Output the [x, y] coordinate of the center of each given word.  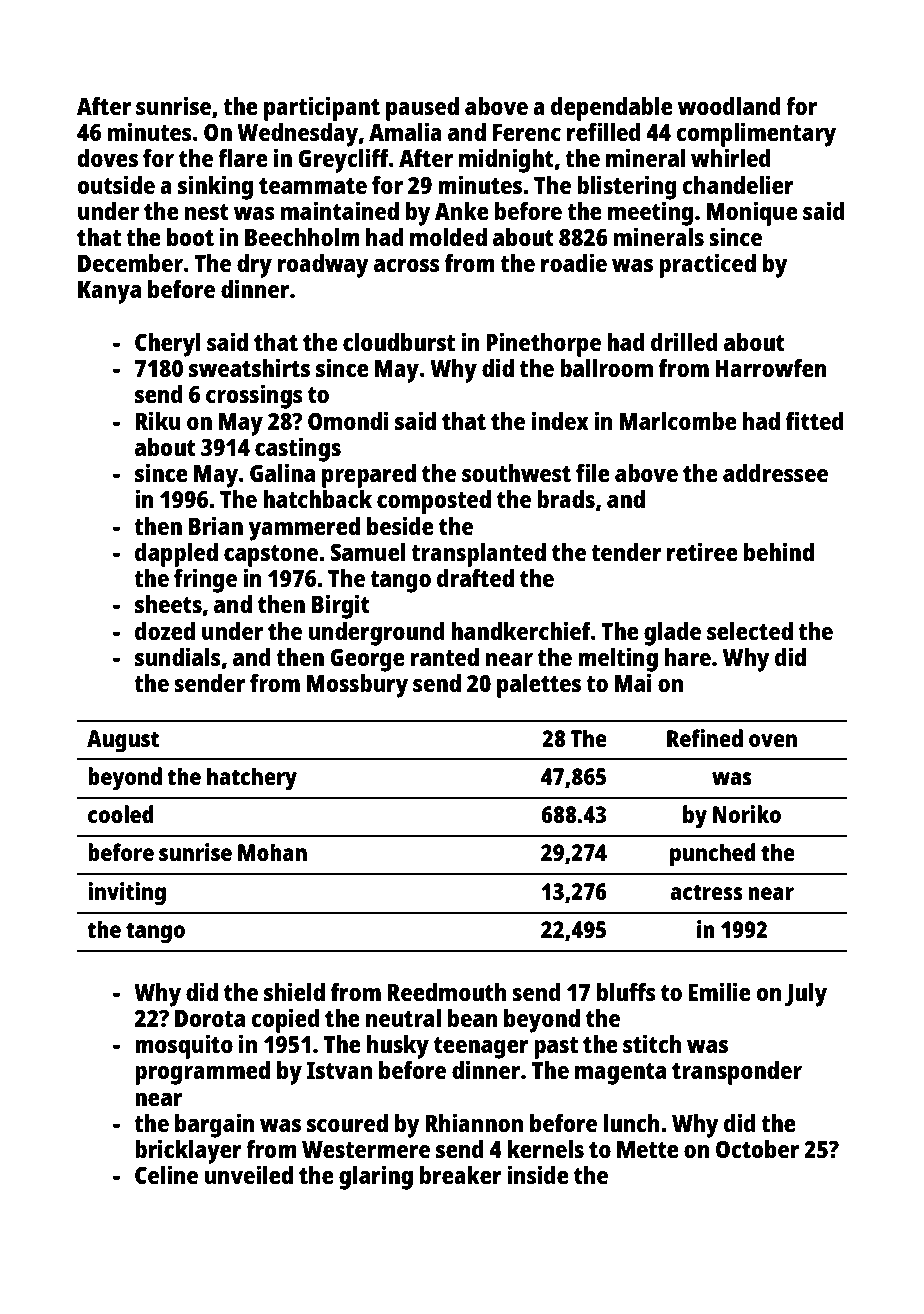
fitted [815, 420]
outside [116, 184]
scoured [347, 1123]
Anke [462, 211]
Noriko [747, 814]
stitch [652, 1043]
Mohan [272, 852]
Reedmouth [447, 992]
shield [294, 991]
